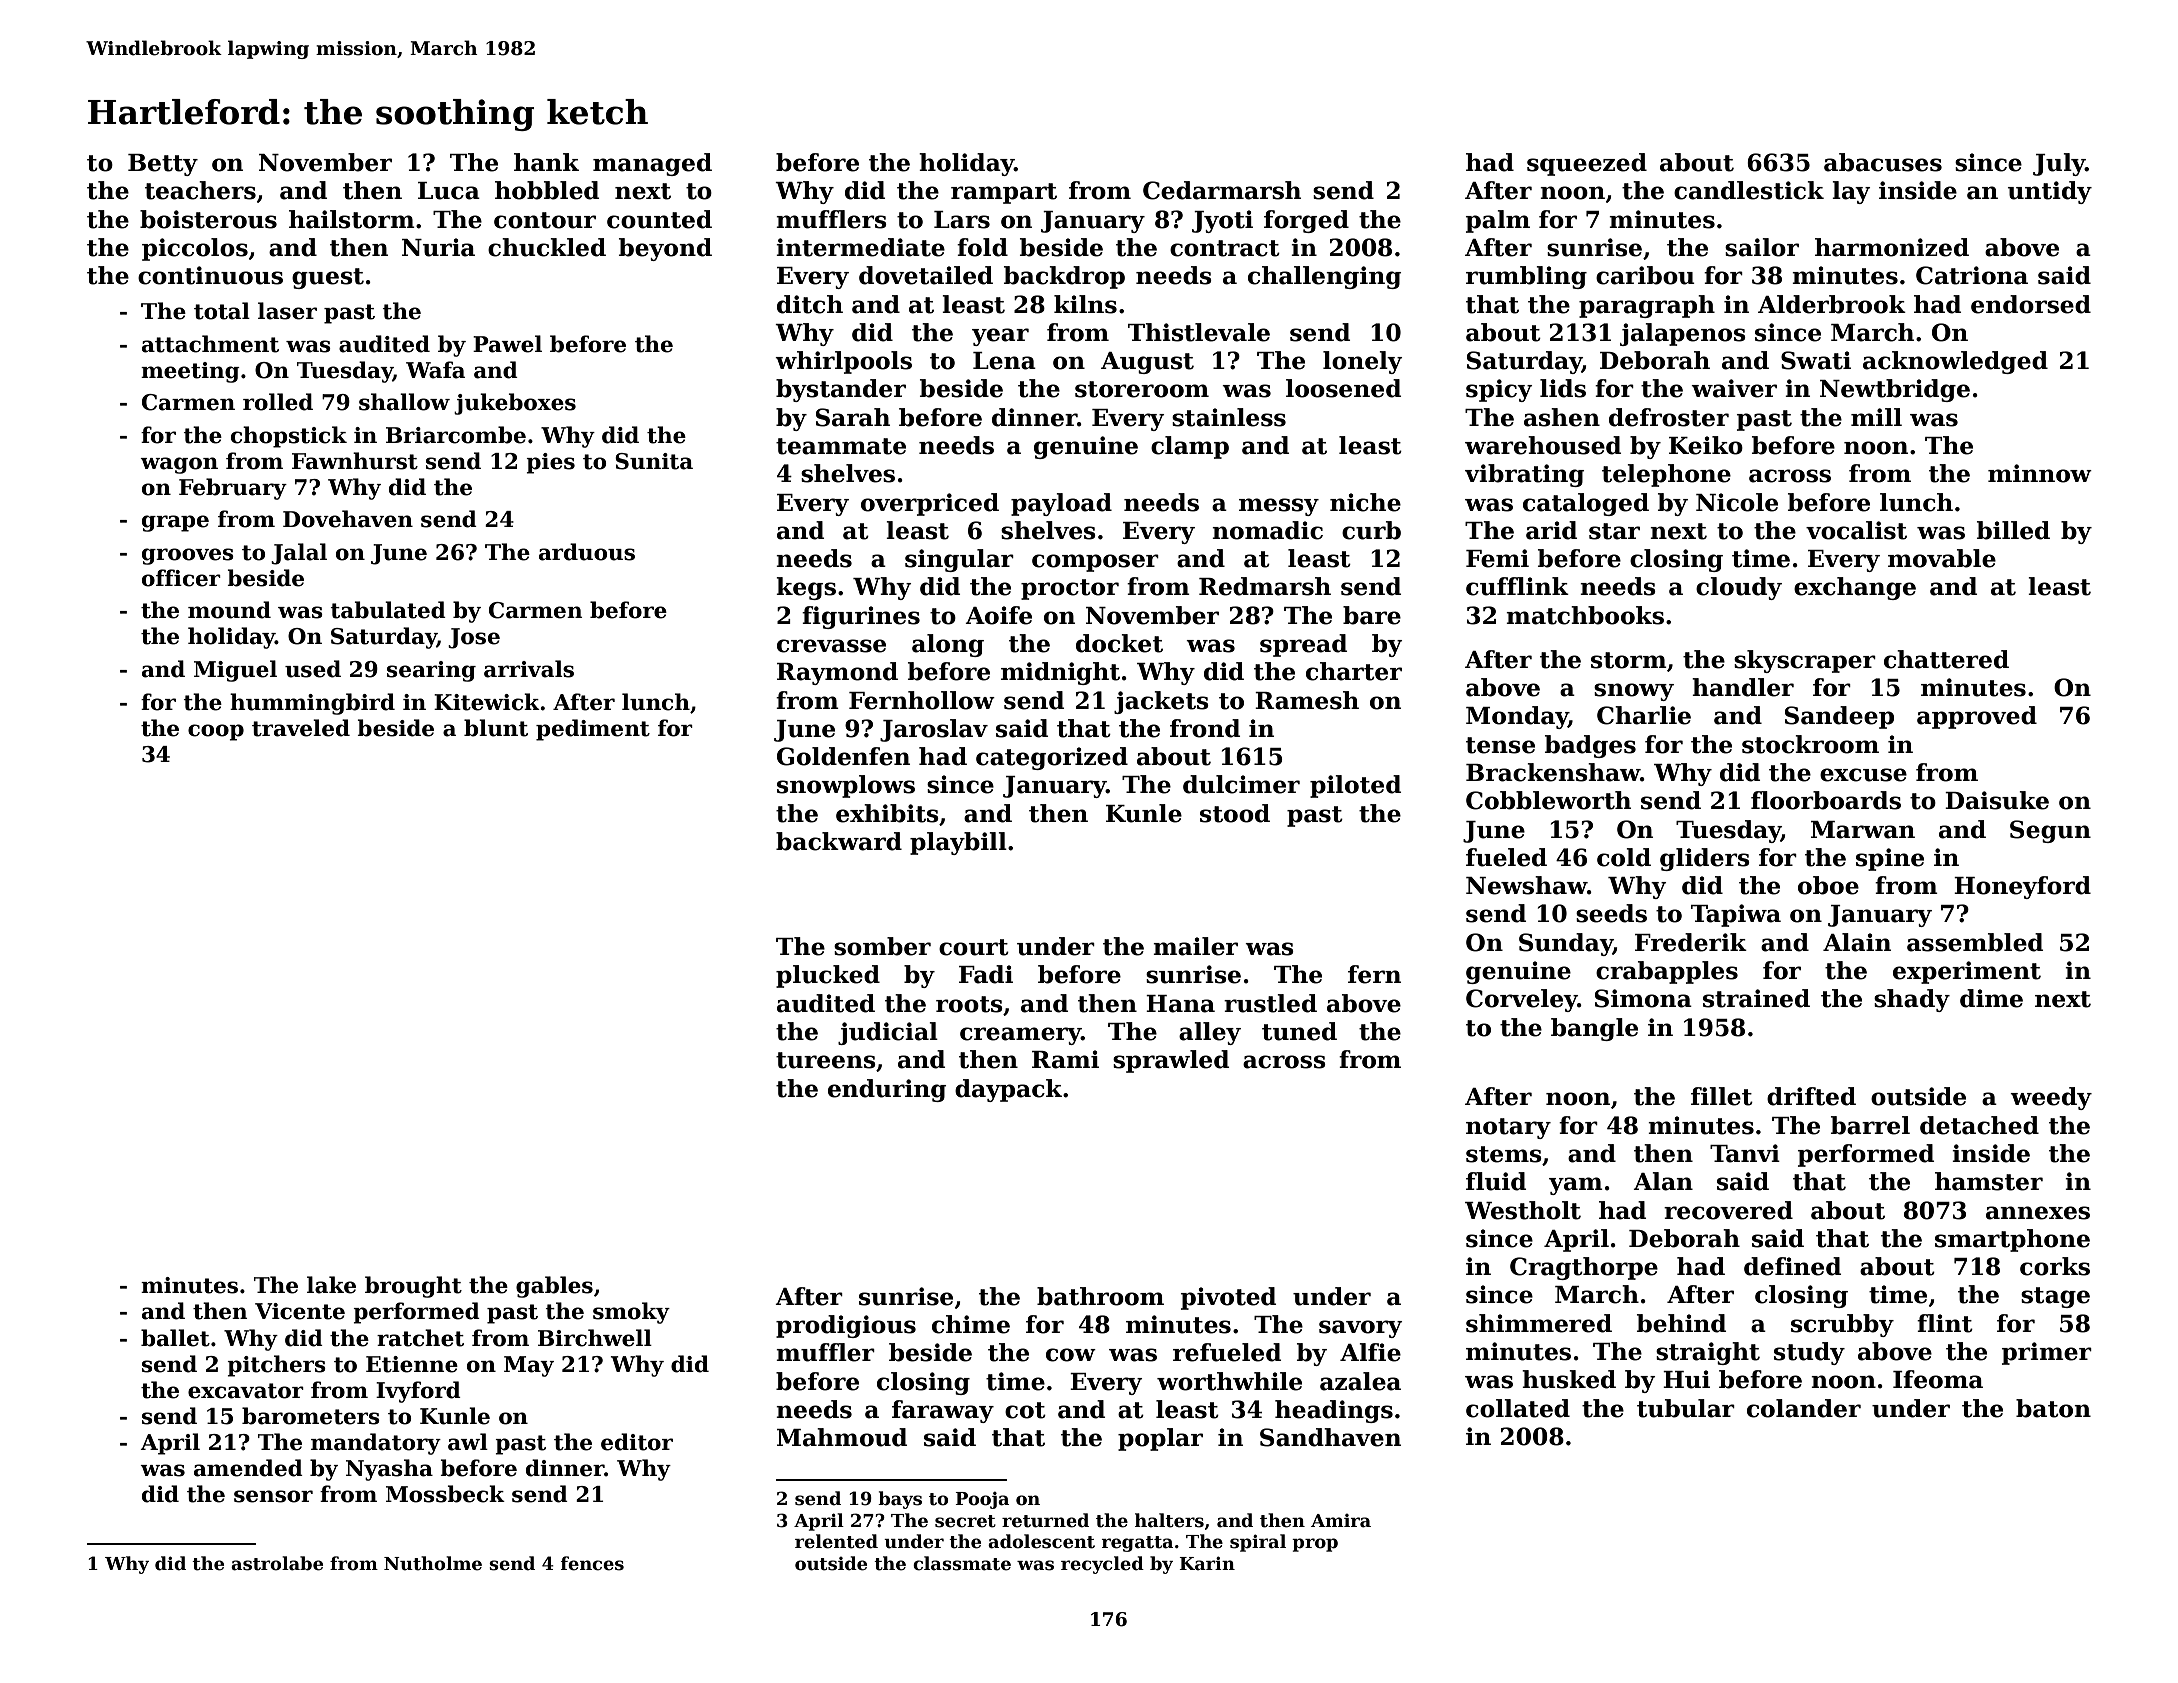 Image resolution: width=2178 pixels, height=1683 pixels. What do you see at coordinates (839, 841) in the image?
I see `backward` at bounding box center [839, 841].
